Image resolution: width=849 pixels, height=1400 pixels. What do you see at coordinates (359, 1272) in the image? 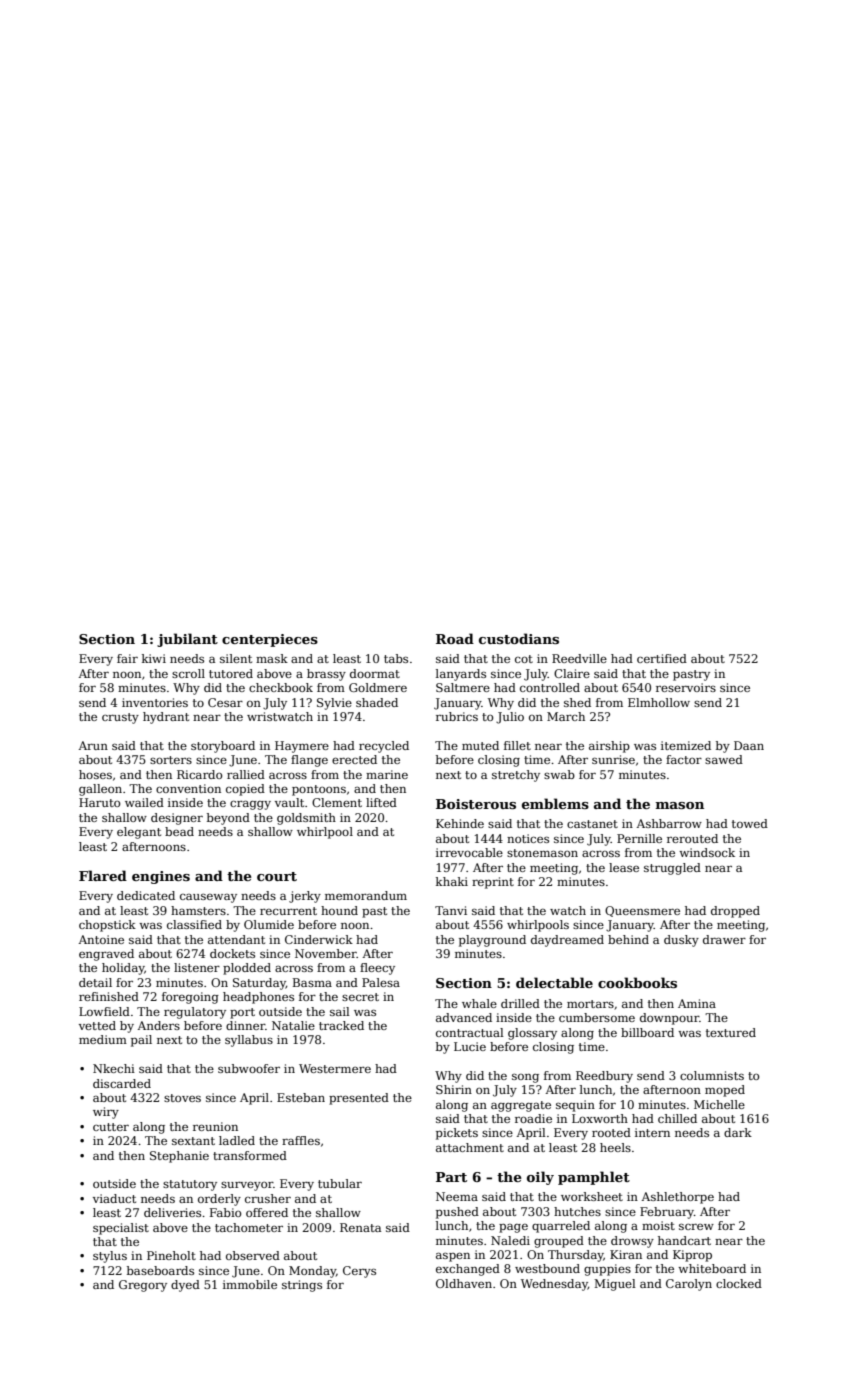
I see `Cerys` at bounding box center [359, 1272].
